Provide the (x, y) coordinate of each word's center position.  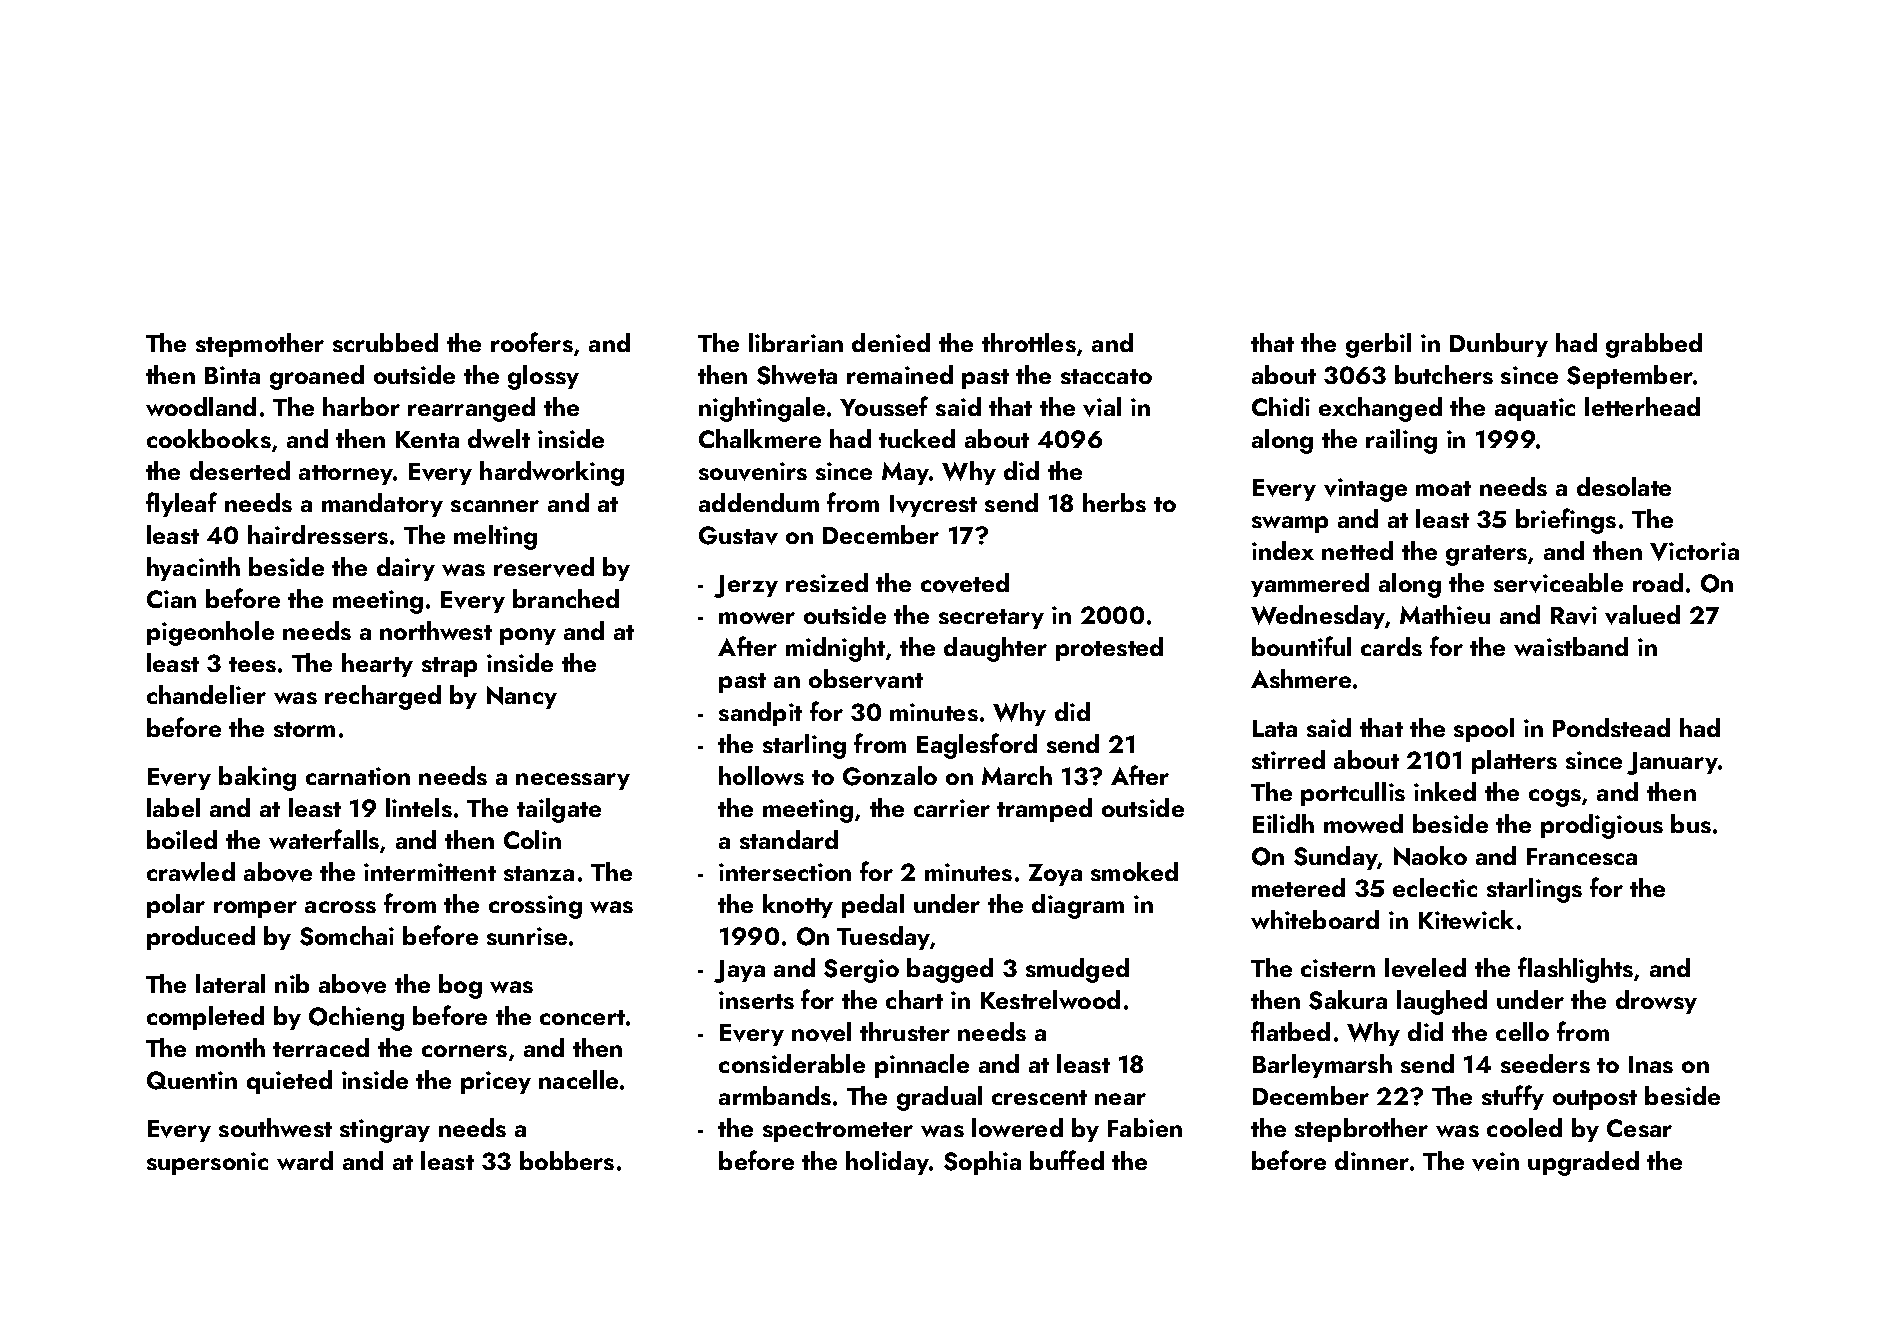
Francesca (1582, 856)
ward (305, 1160)
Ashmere (1301, 678)
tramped (1044, 810)
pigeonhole (210, 633)
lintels (419, 807)
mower (757, 618)
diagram (1078, 906)
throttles (1029, 342)
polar (176, 906)
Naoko (1430, 856)
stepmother (260, 345)
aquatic (1535, 409)
